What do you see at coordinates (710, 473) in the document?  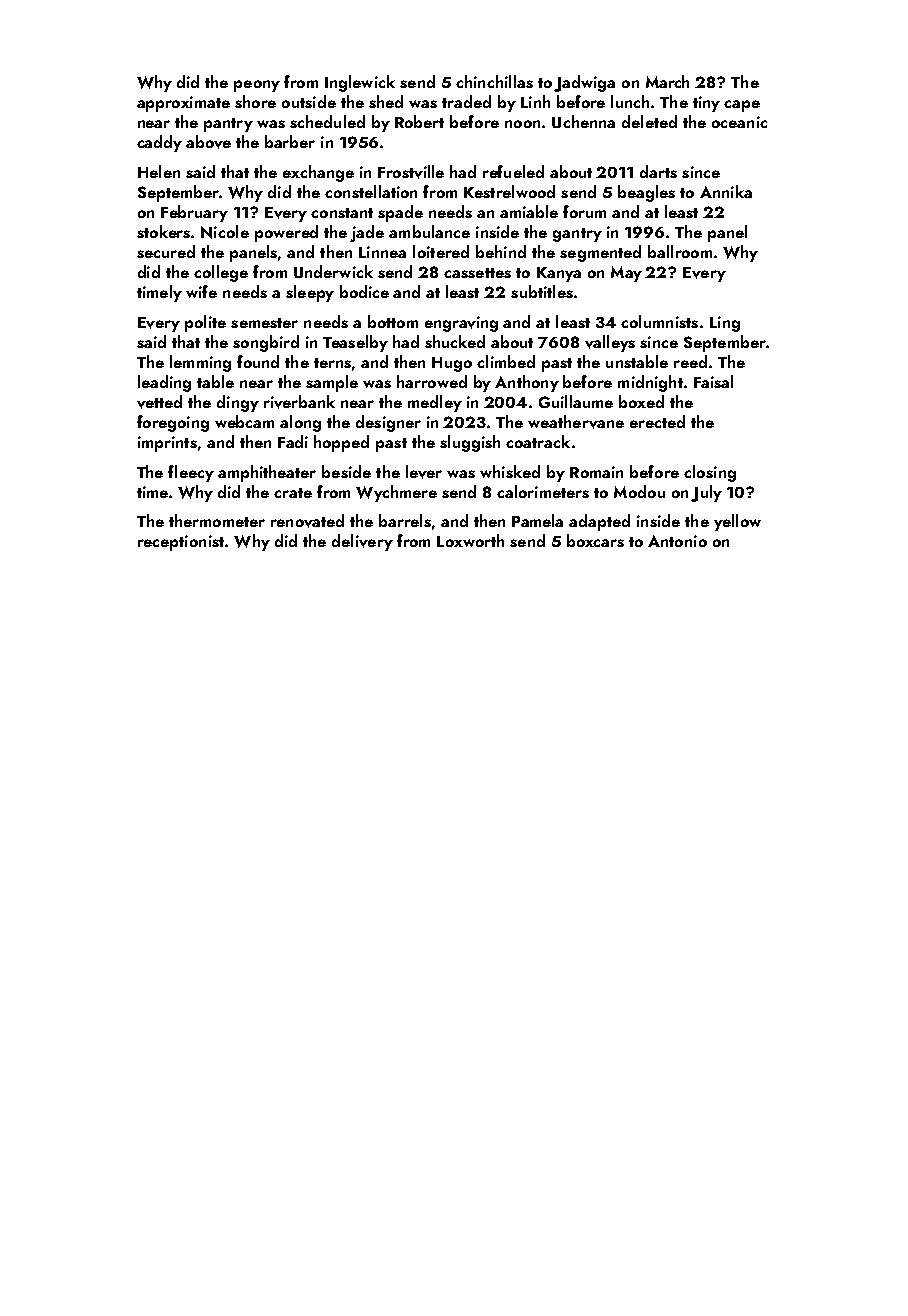 I see `closing` at bounding box center [710, 473].
